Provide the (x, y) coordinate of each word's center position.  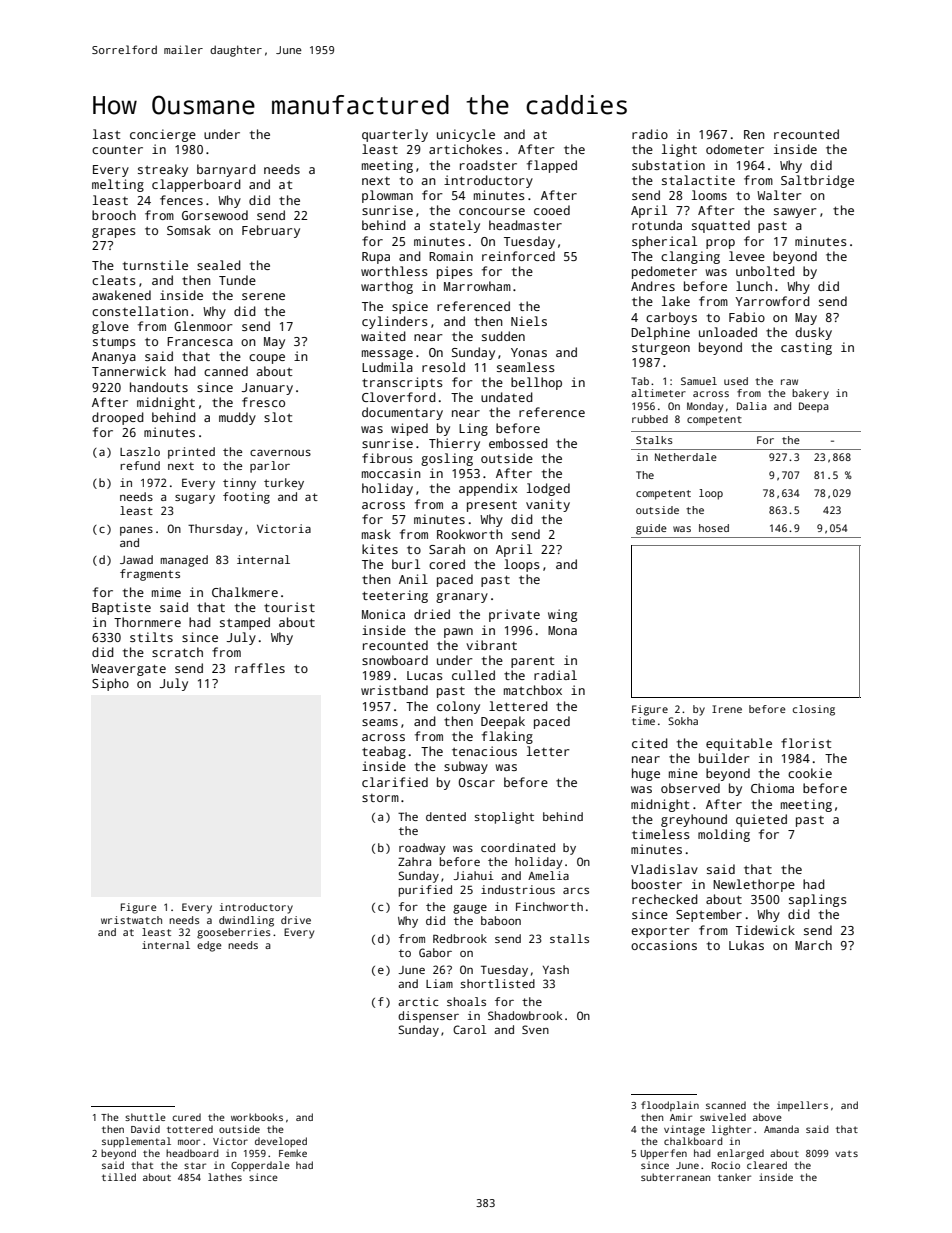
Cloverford (399, 397)
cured (186, 1117)
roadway (422, 849)
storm (380, 798)
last (106, 134)
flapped (552, 166)
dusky (813, 333)
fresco (263, 402)
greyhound (694, 820)
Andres (653, 286)
